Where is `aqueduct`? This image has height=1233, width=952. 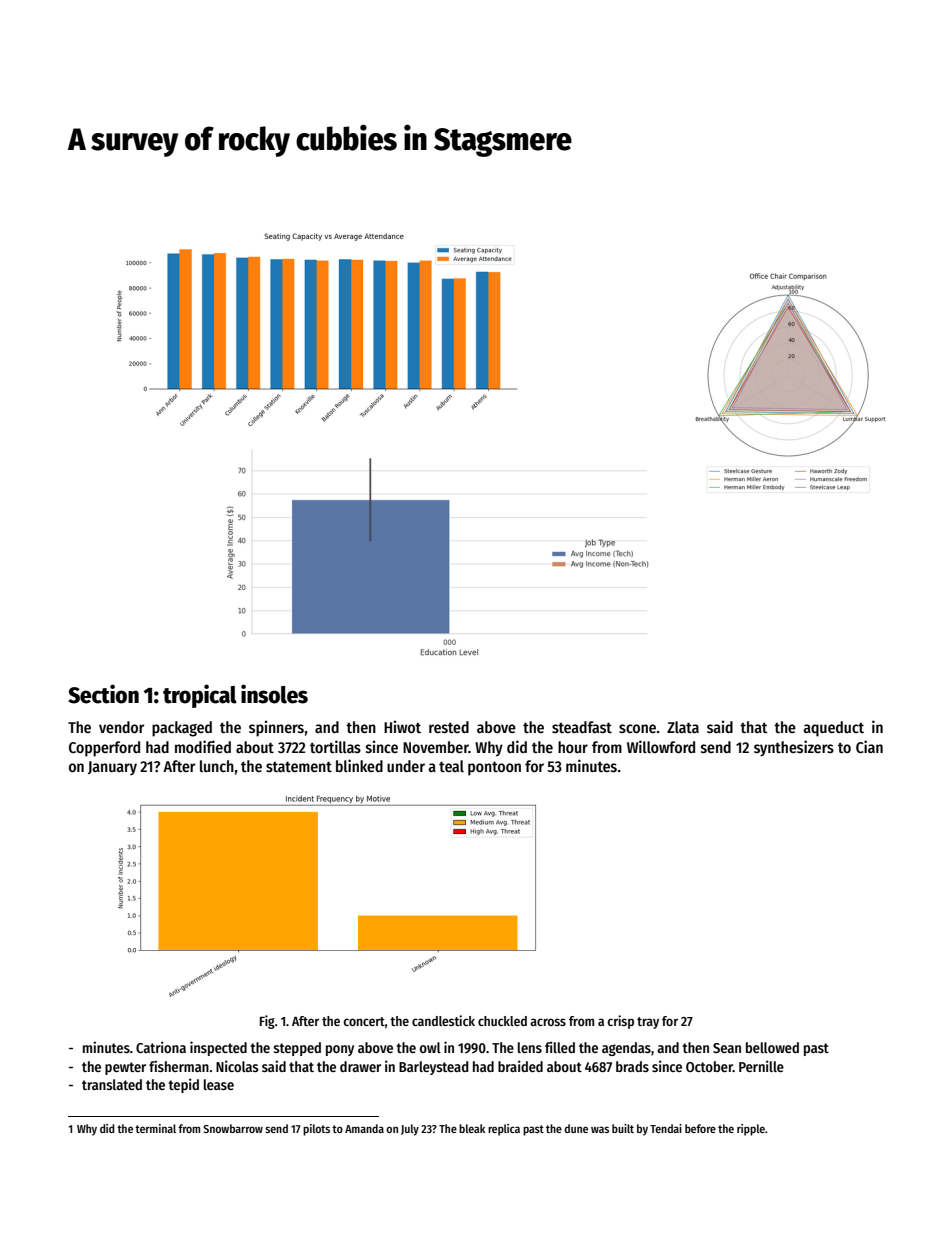
aqueduct is located at coordinates (833, 729).
